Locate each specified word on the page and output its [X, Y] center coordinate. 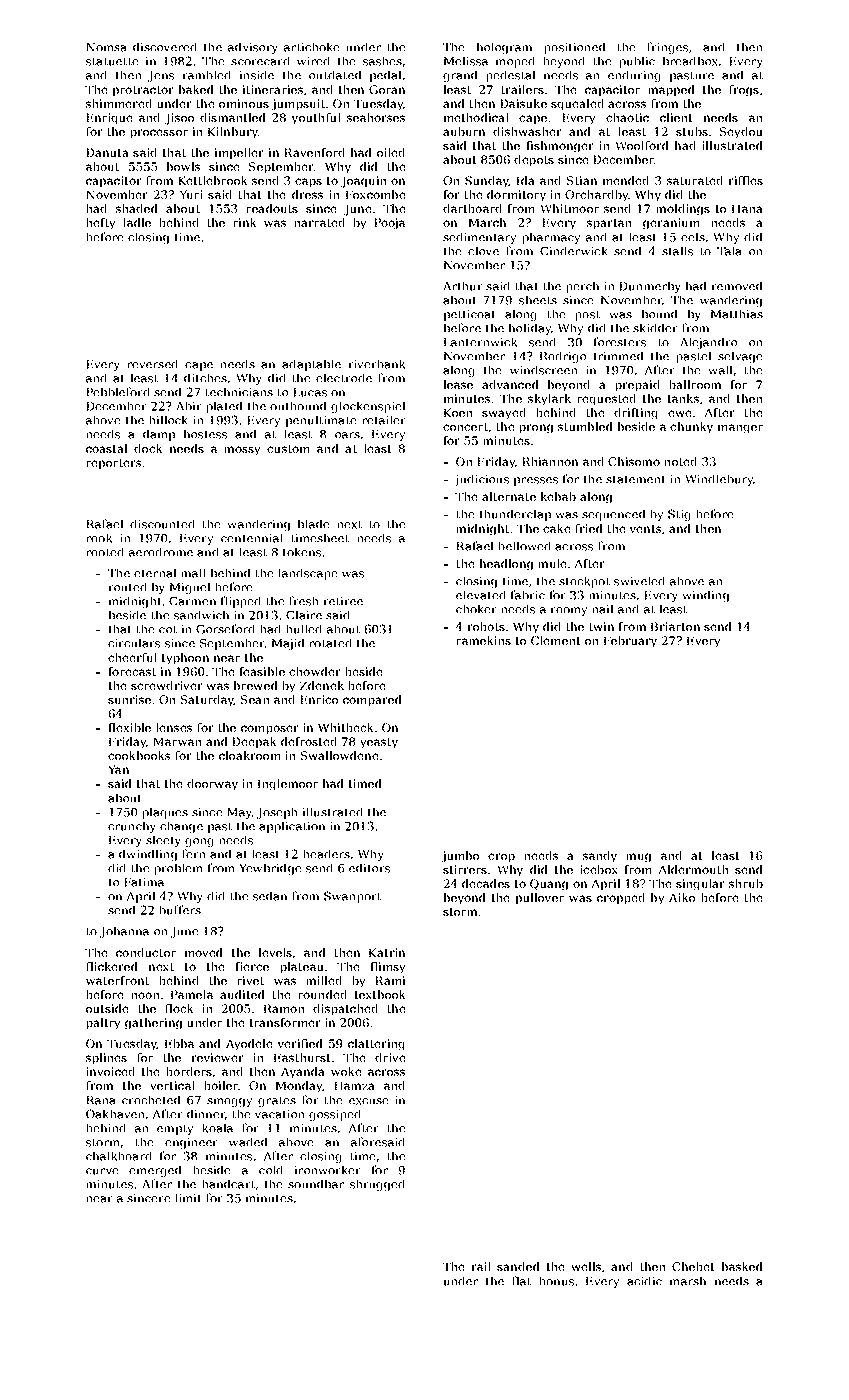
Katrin [387, 952]
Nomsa [106, 47]
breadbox [690, 61]
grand [460, 76]
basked [742, 1266]
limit [188, 1198]
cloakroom [250, 755]
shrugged [377, 1185]
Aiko [682, 897]
